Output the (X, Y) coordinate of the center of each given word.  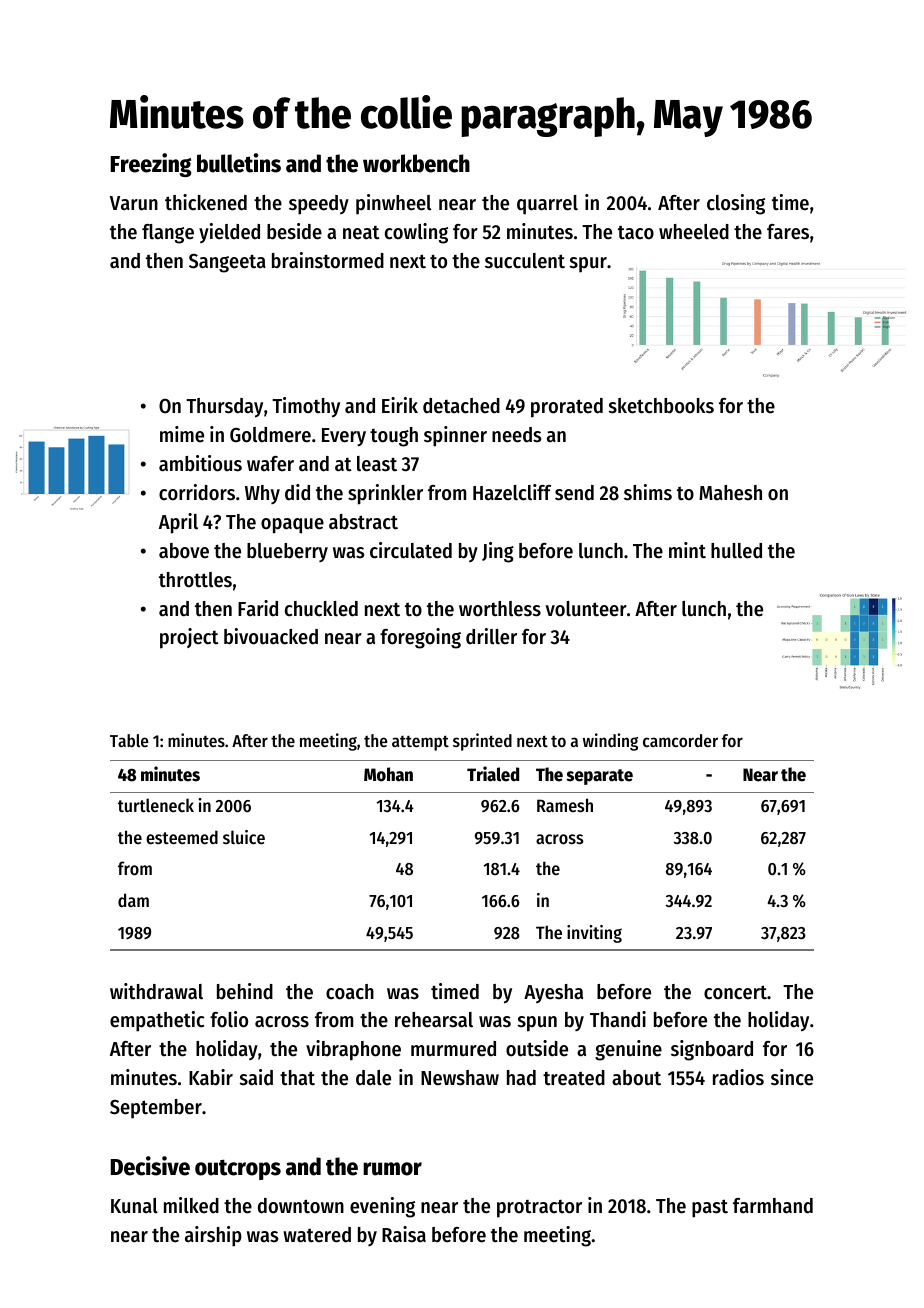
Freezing (151, 165)
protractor (539, 1209)
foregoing (420, 638)
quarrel (547, 205)
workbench (416, 163)
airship (213, 1236)
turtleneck (156, 805)
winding (610, 742)
